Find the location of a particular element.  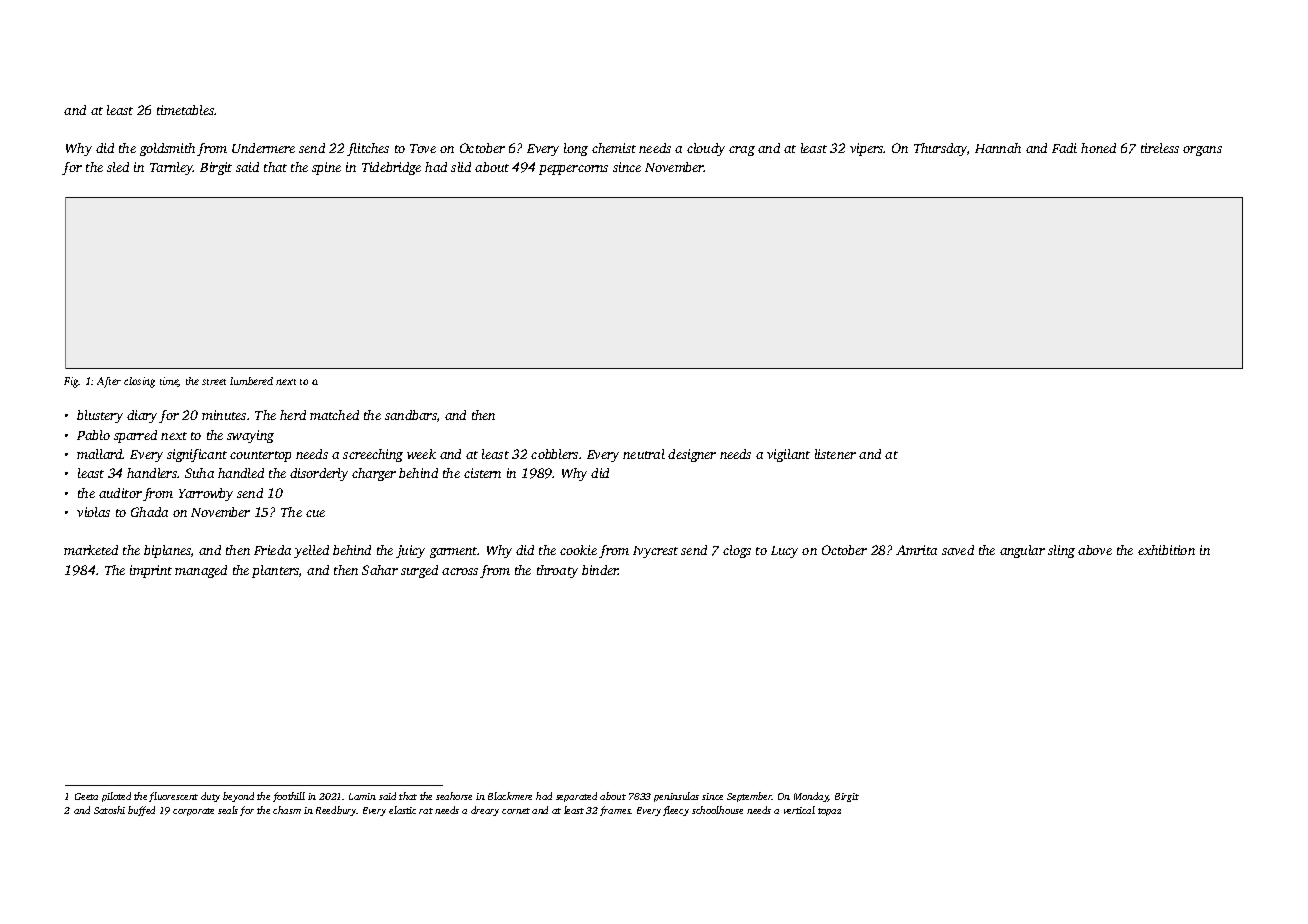

sling is located at coordinates (1061, 551).
